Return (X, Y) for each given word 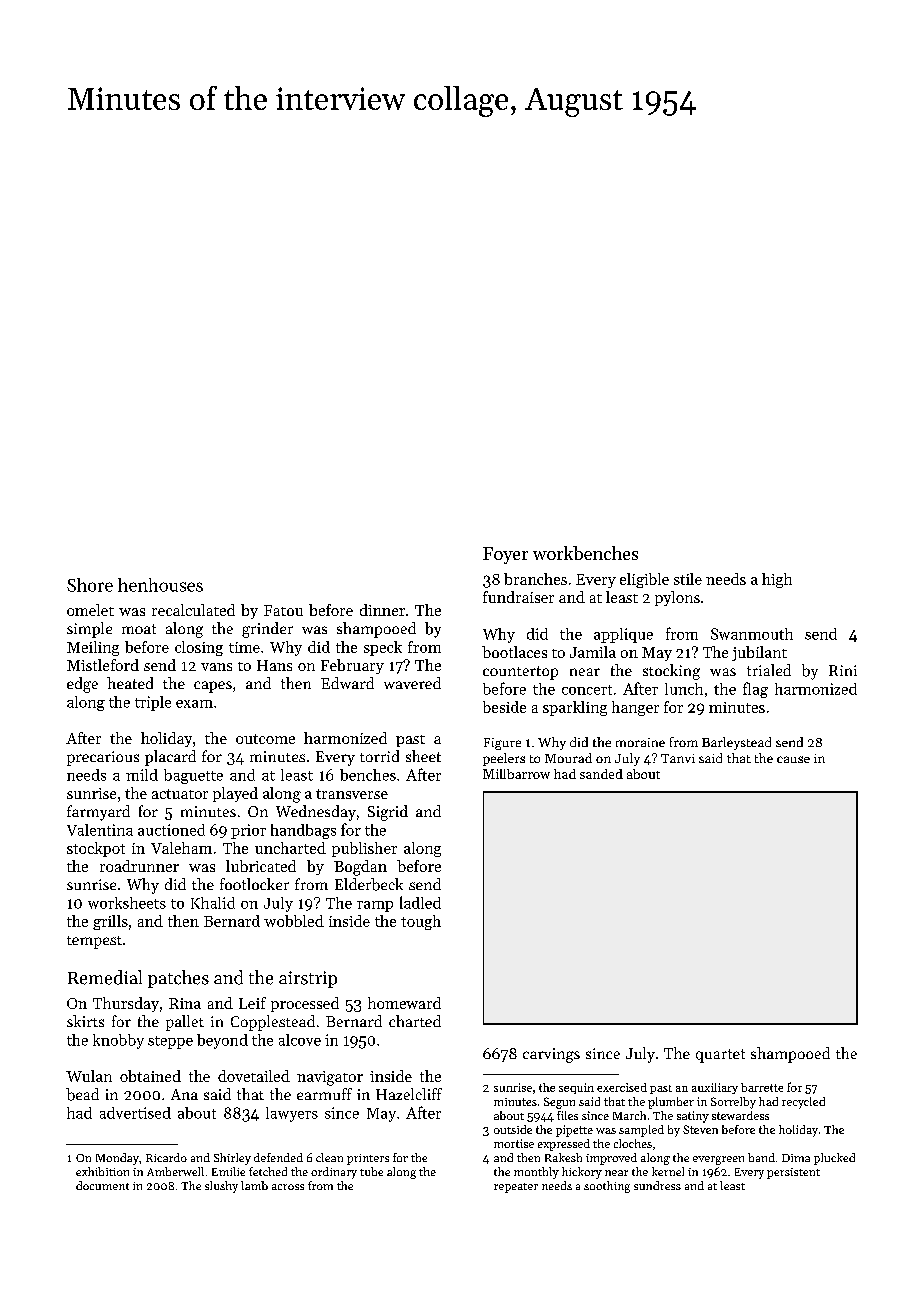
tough (421, 922)
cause (793, 759)
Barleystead (736, 743)
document (102, 1185)
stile (688, 579)
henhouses (160, 585)
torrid (379, 756)
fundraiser (518, 597)
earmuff (324, 1094)
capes (213, 687)
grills (110, 922)
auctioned (171, 830)
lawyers (292, 1114)
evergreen (718, 1160)
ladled (420, 902)
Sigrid (388, 813)
